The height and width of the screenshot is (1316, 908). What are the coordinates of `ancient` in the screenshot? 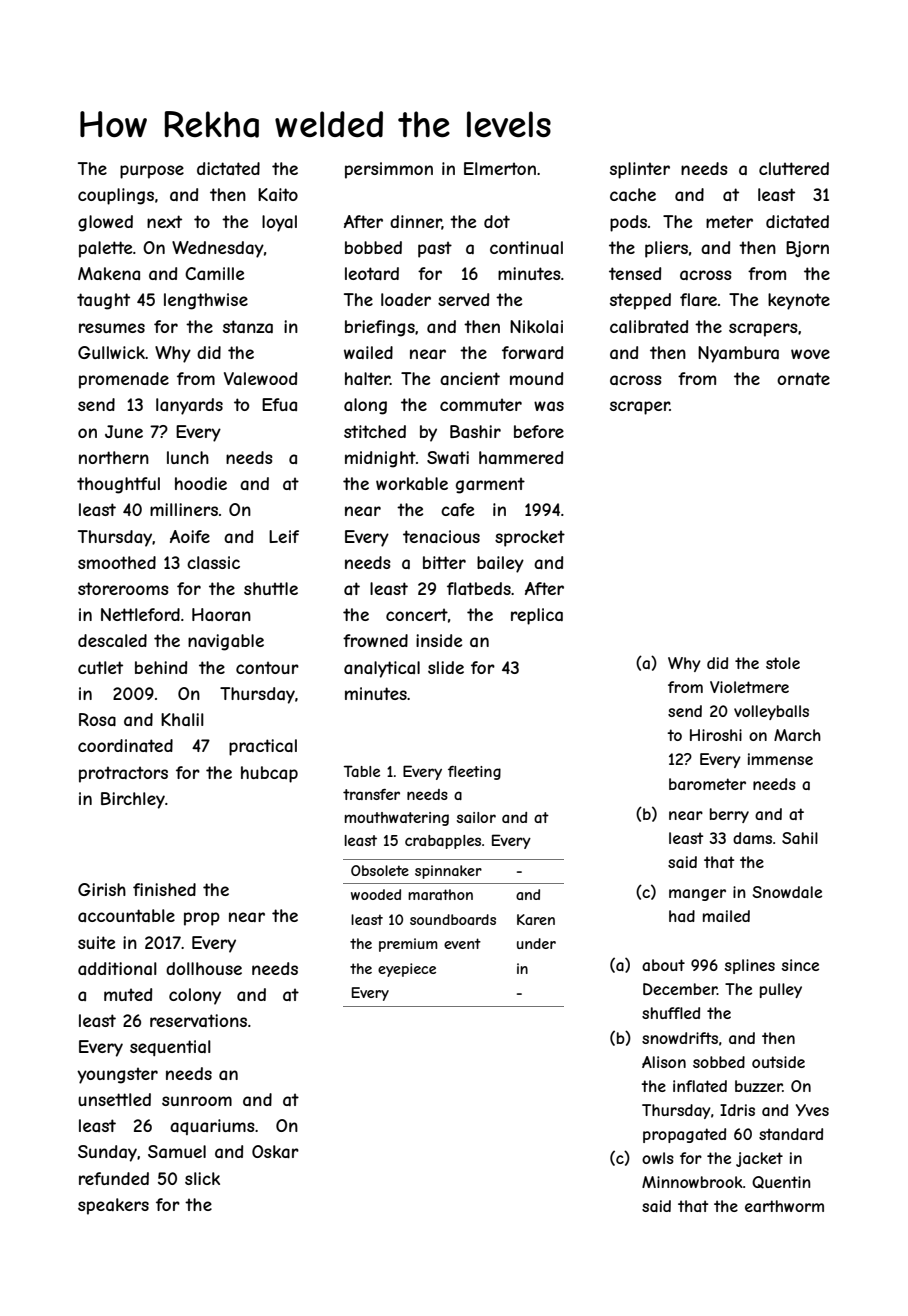 It's located at (470, 378).
